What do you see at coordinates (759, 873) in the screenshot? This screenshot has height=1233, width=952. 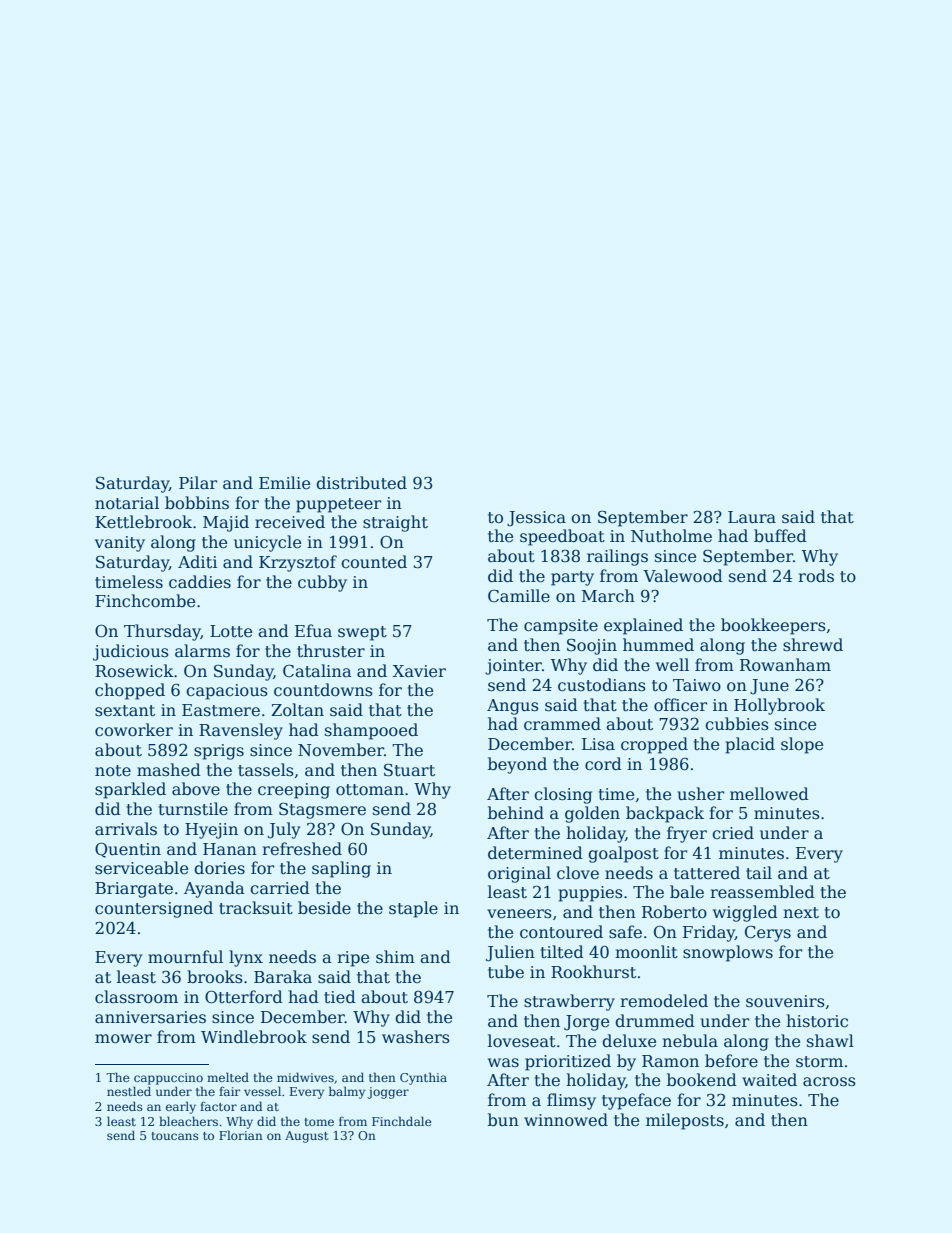 I see `tail` at bounding box center [759, 873].
